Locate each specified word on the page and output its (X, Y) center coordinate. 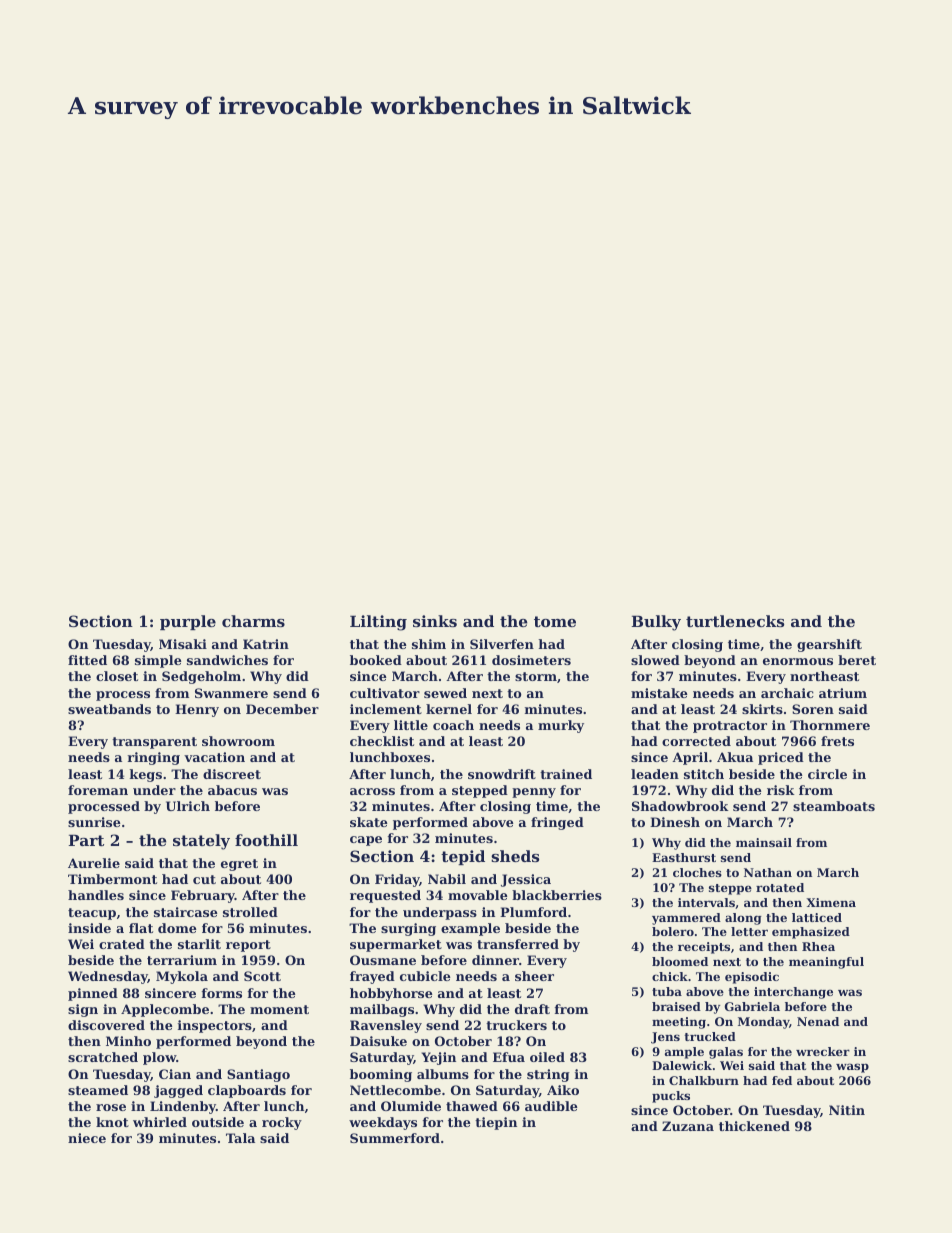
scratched (103, 1057)
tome (555, 621)
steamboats (834, 806)
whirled (160, 1122)
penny (534, 793)
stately (201, 842)
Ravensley (386, 1026)
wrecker (823, 1051)
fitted (87, 660)
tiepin (496, 1123)
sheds (515, 856)
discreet (232, 774)
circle (827, 774)
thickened (754, 1126)
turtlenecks (735, 621)
